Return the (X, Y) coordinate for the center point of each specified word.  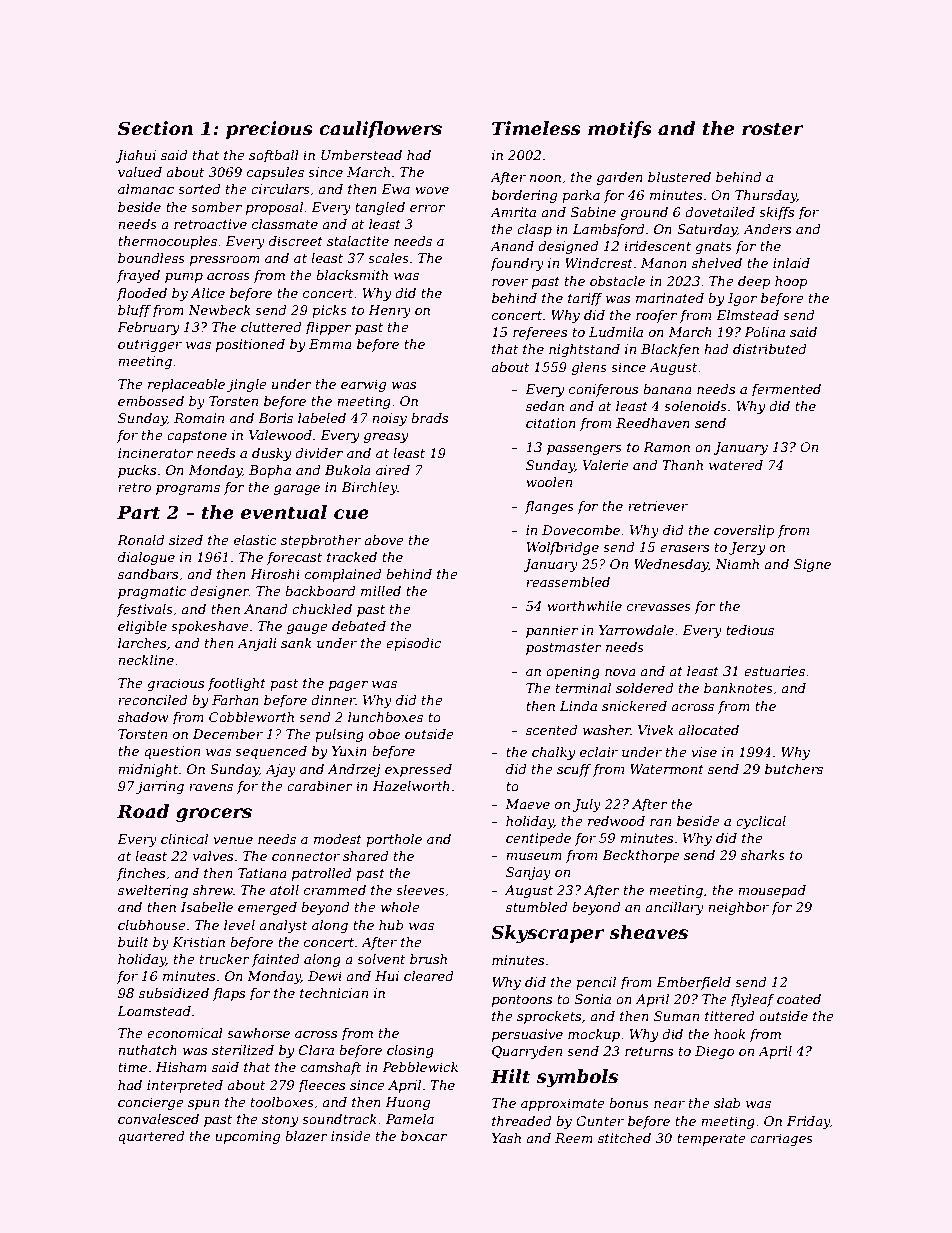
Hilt (510, 1076)
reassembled (568, 582)
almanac (146, 189)
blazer (306, 1136)
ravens (211, 787)
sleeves (420, 890)
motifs (620, 130)
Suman (676, 1016)
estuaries (774, 671)
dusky (271, 454)
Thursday (766, 196)
